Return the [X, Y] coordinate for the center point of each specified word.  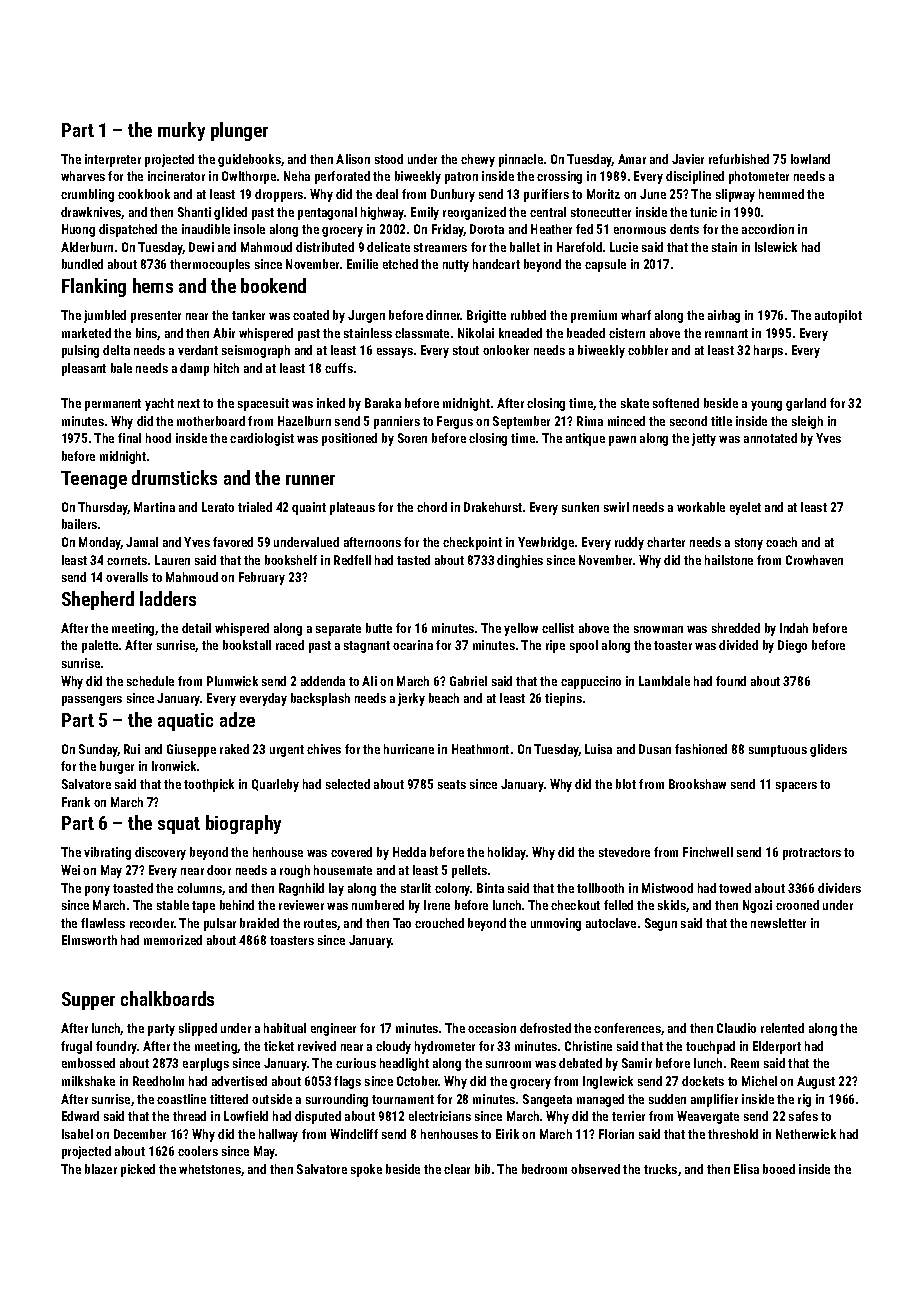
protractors [812, 854]
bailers [79, 524]
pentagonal [327, 213]
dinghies [520, 561]
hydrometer [445, 1047]
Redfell [352, 560]
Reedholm [158, 1081]
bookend [273, 285]
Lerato [218, 507]
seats [452, 784]
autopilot [838, 316]
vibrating [107, 853]
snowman [658, 629]
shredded [736, 628]
